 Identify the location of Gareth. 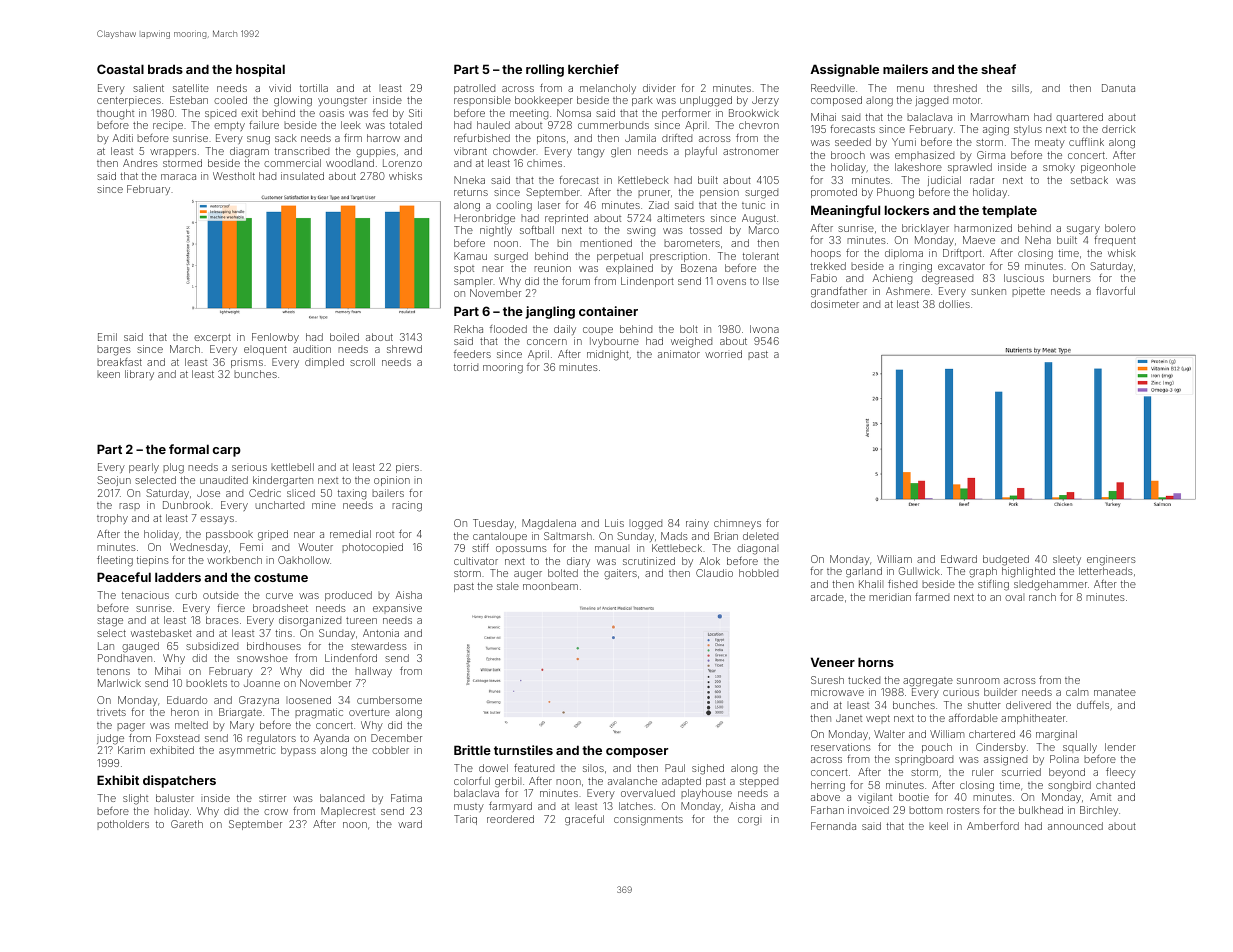
(187, 824).
